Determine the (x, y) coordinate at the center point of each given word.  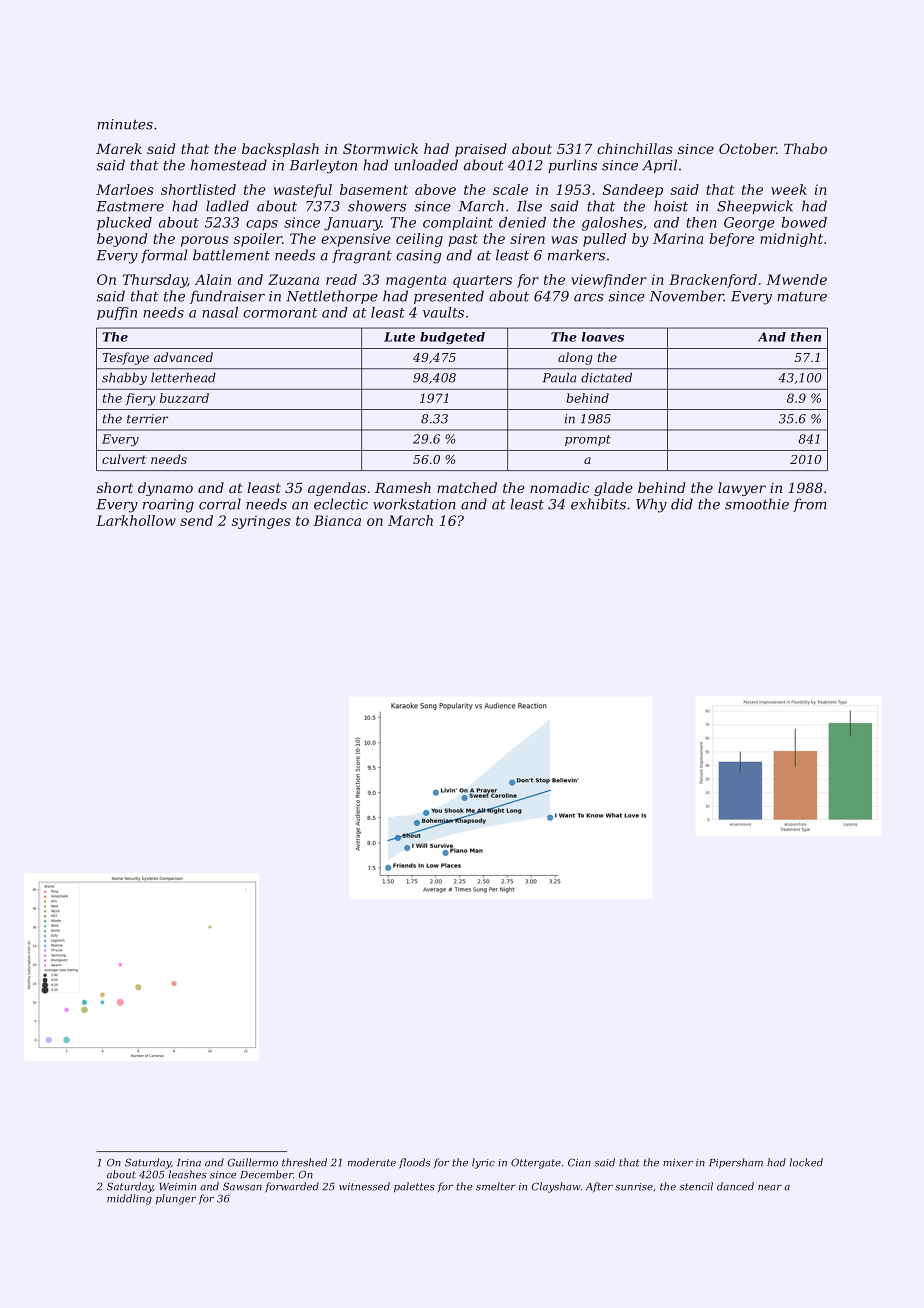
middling (129, 1199)
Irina (189, 1163)
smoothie (757, 504)
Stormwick (380, 148)
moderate (372, 1162)
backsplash (280, 150)
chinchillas (635, 148)
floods (415, 1163)
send (196, 520)
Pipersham (736, 1163)
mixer (678, 1163)
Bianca (337, 520)
